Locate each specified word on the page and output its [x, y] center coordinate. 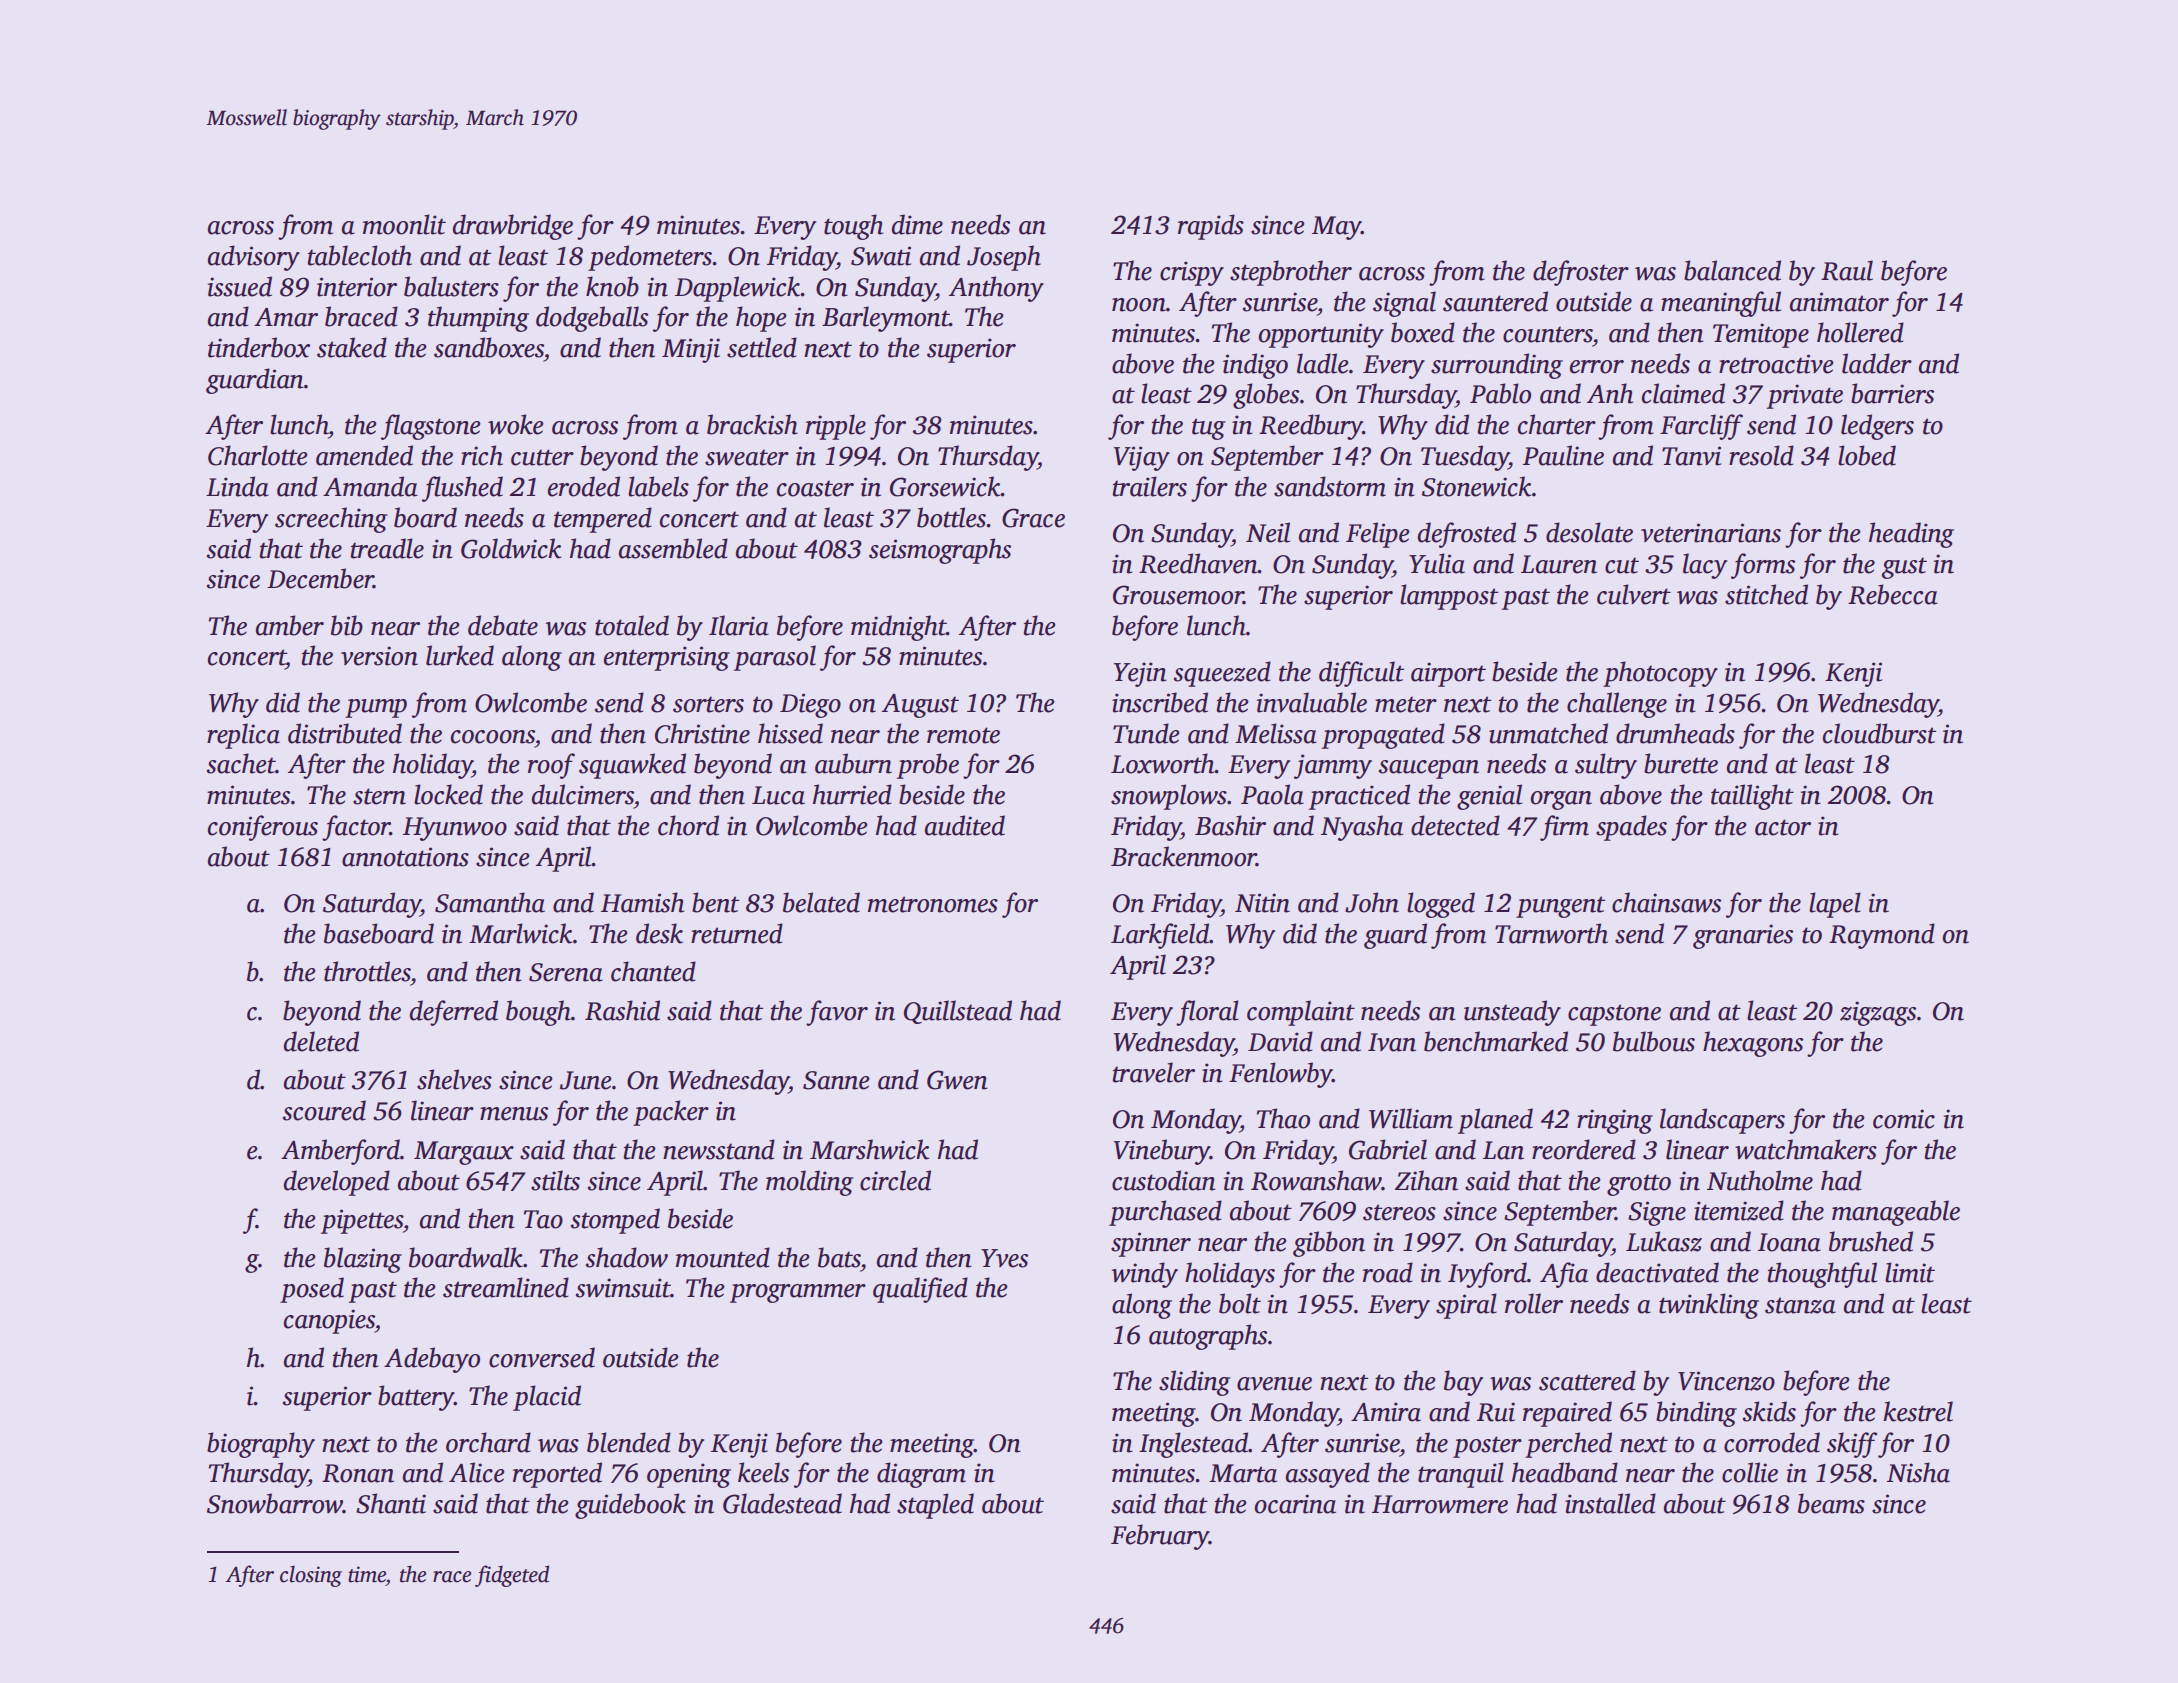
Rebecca [1893, 594]
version [379, 656]
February [1160, 1537]
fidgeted [512, 1576]
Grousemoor [1178, 595]
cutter [542, 457]
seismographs [940, 551]
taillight [1752, 797]
